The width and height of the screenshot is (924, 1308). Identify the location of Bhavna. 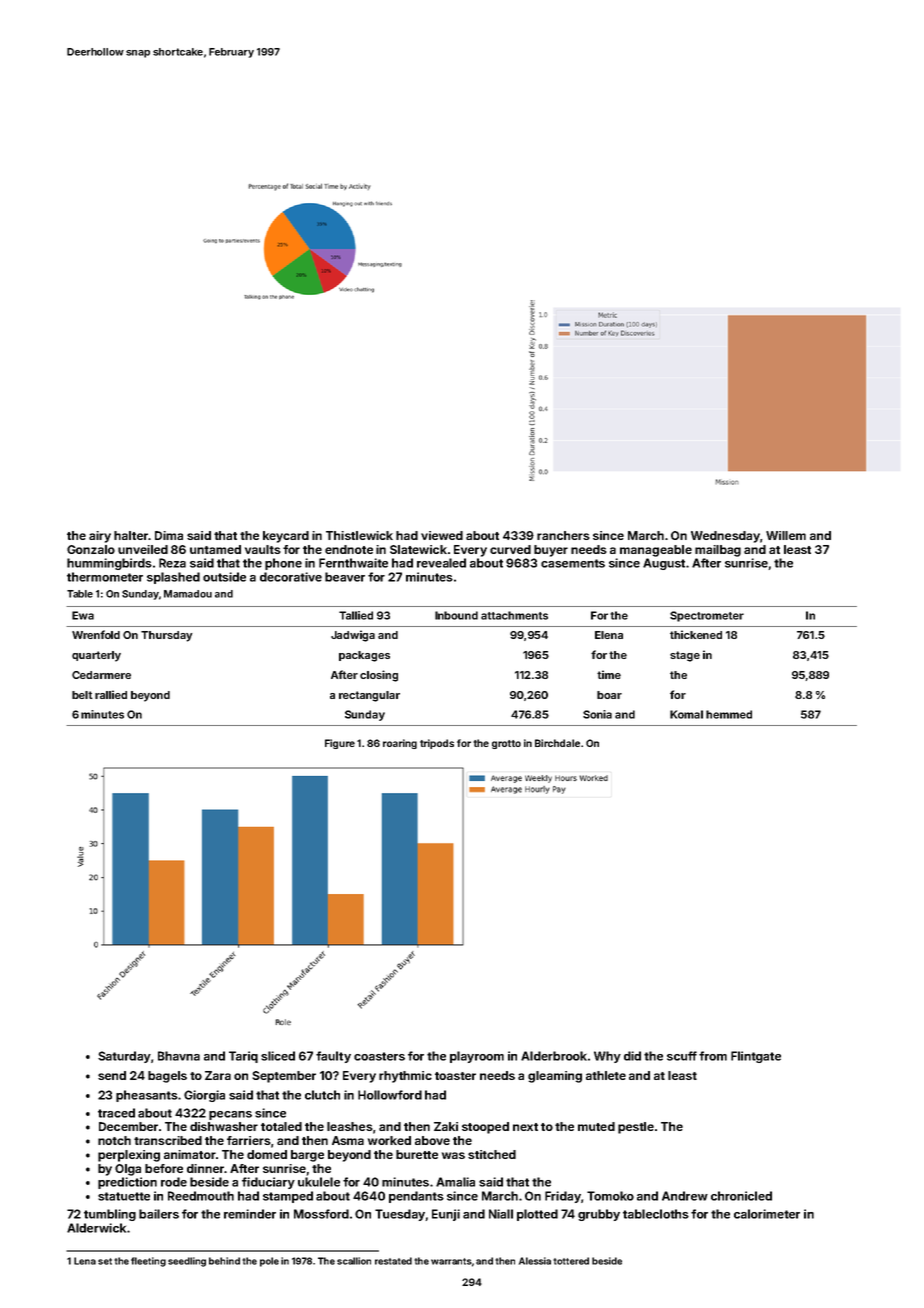
(179, 1056).
